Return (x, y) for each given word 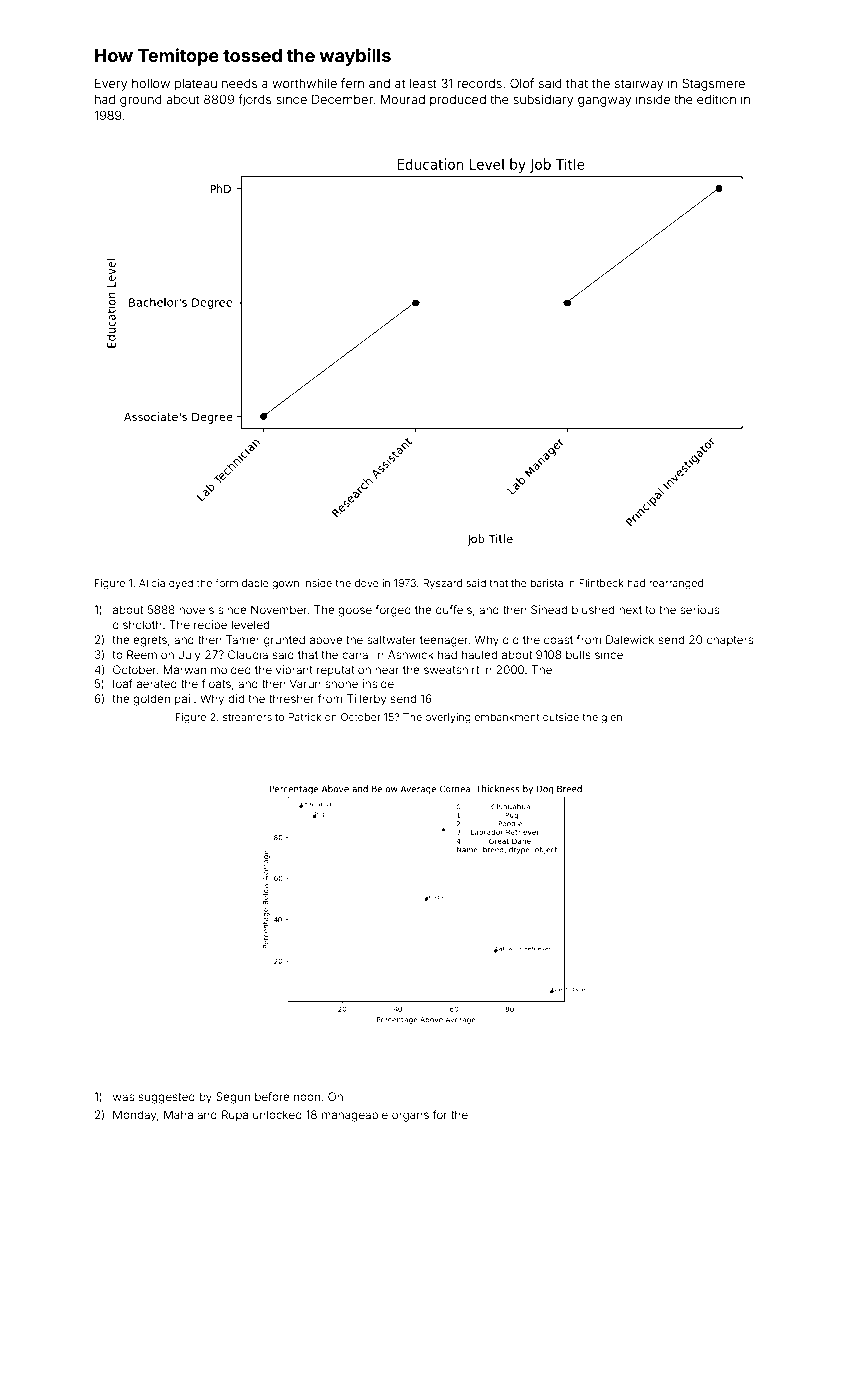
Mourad (403, 99)
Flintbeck (601, 583)
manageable (355, 1116)
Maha (178, 1114)
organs (410, 1117)
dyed (181, 584)
